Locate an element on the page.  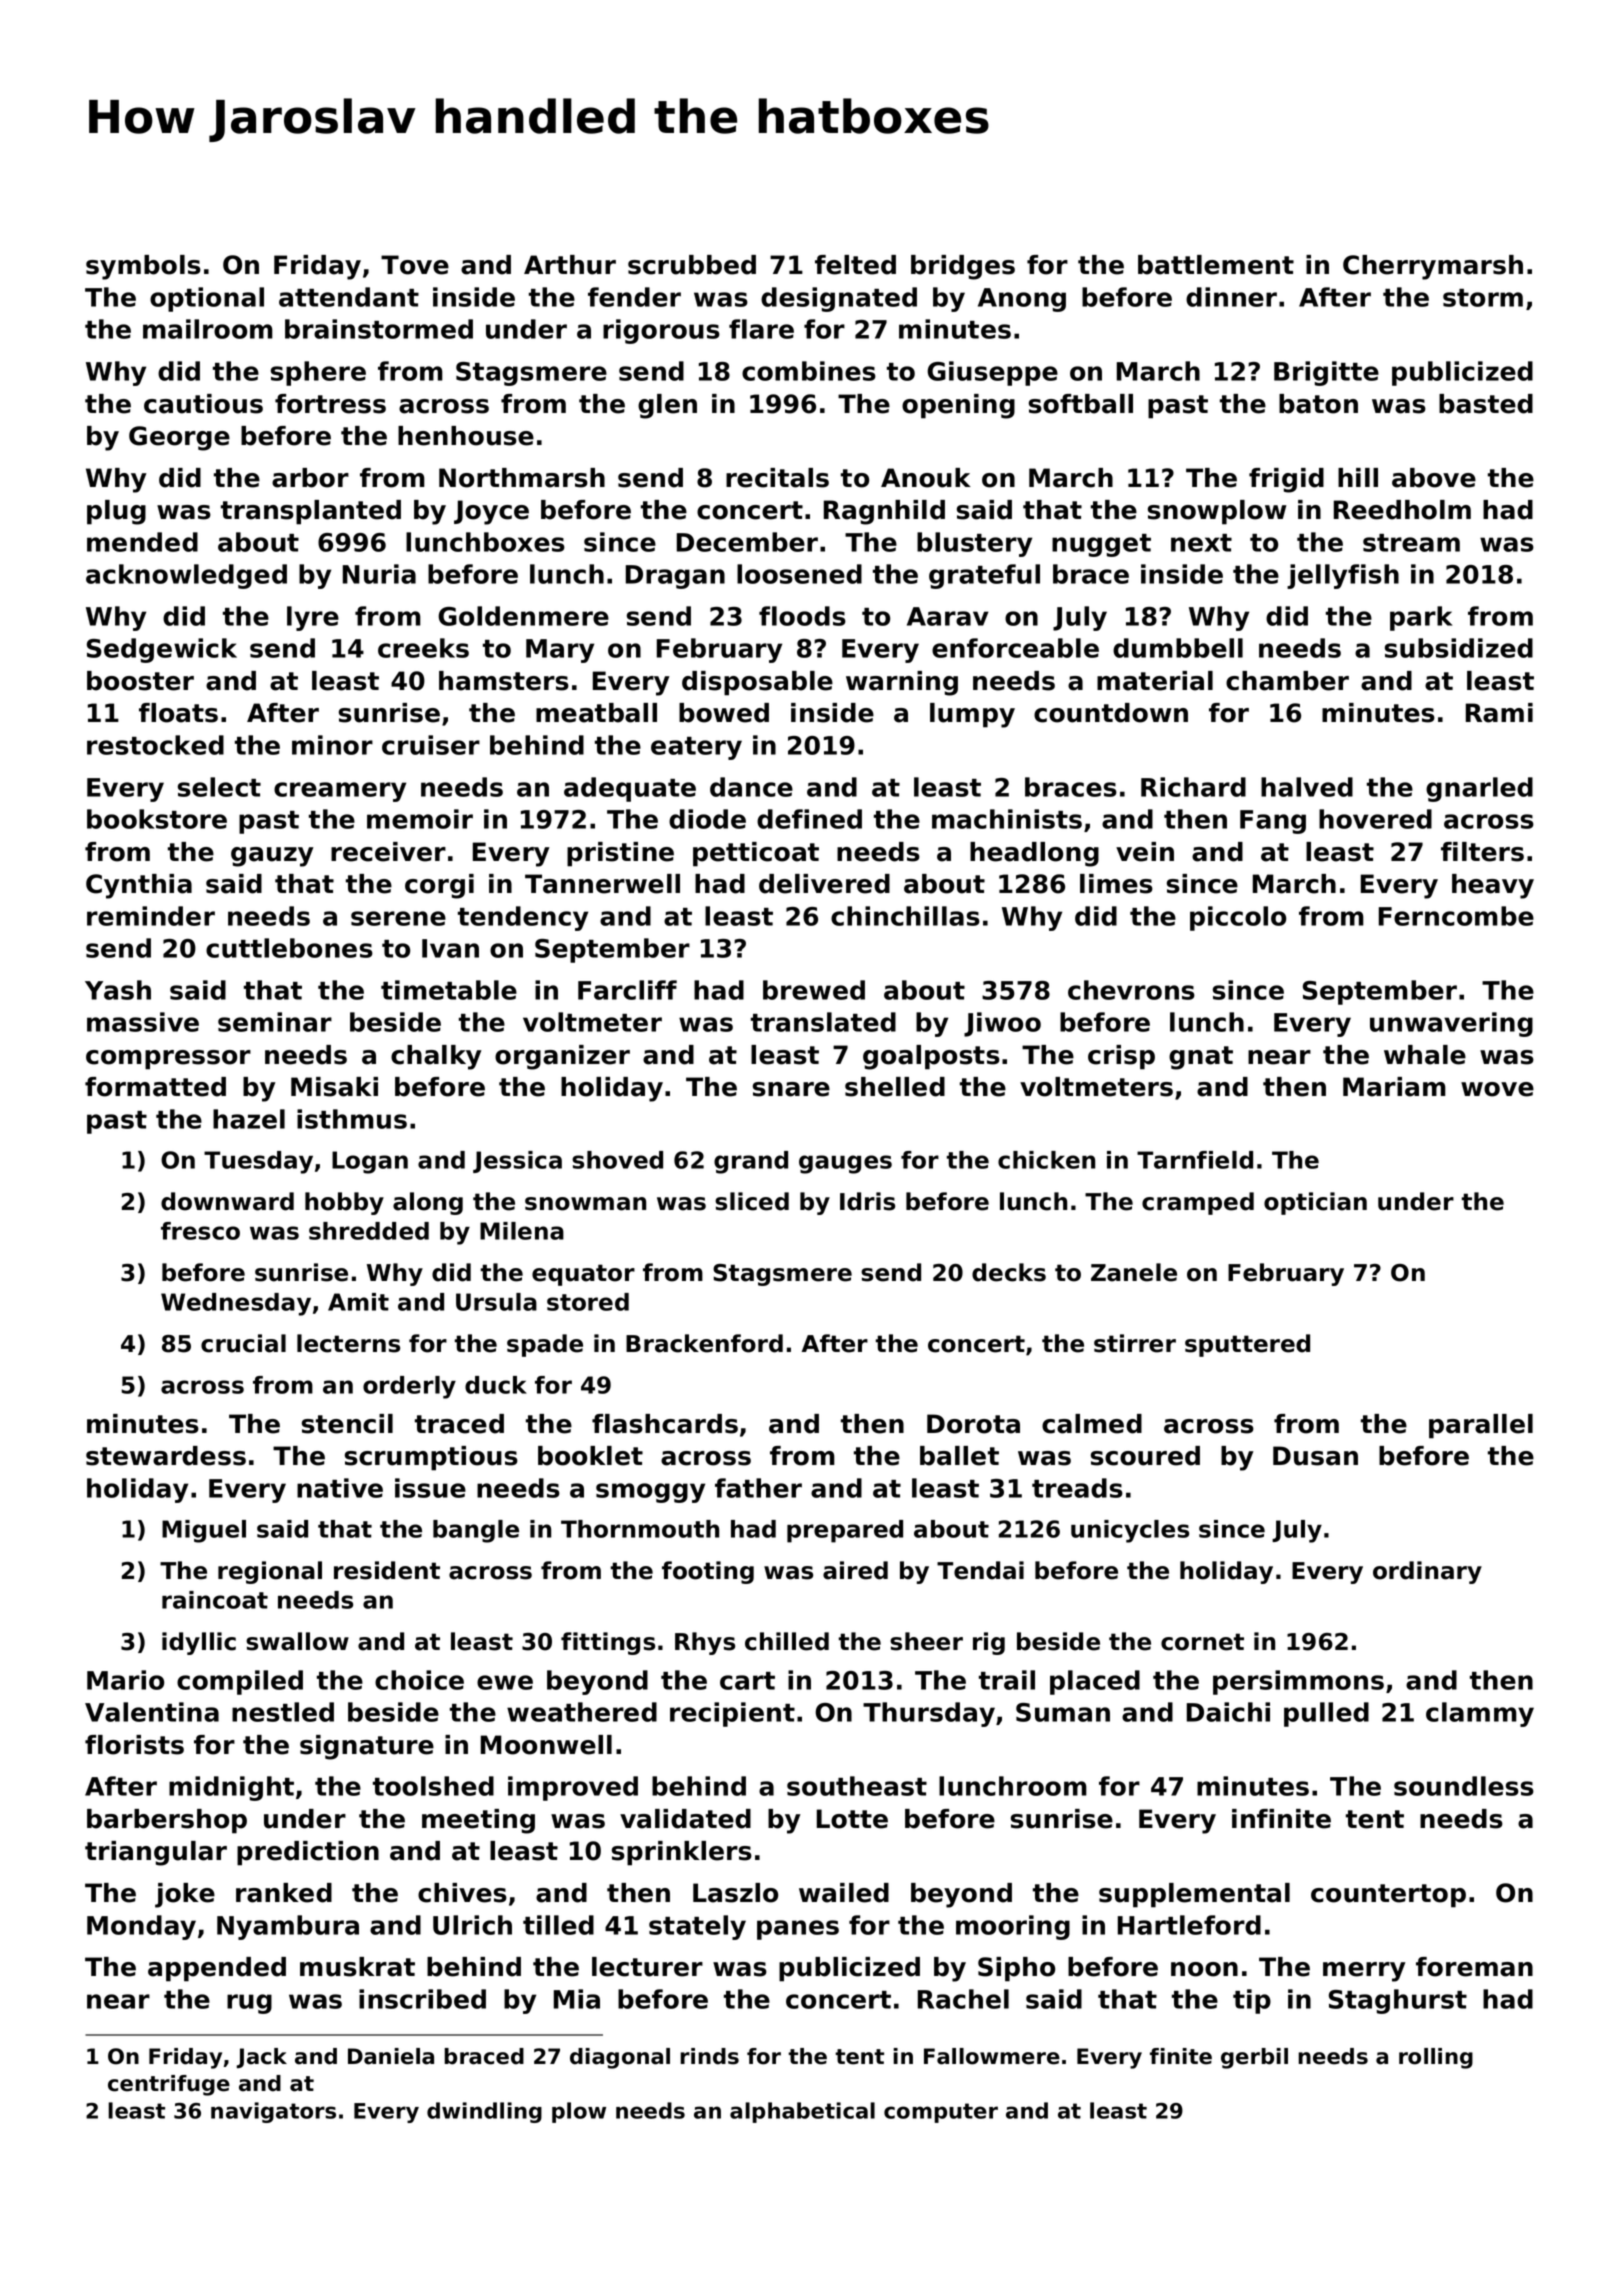
shoved is located at coordinates (617, 1160).
